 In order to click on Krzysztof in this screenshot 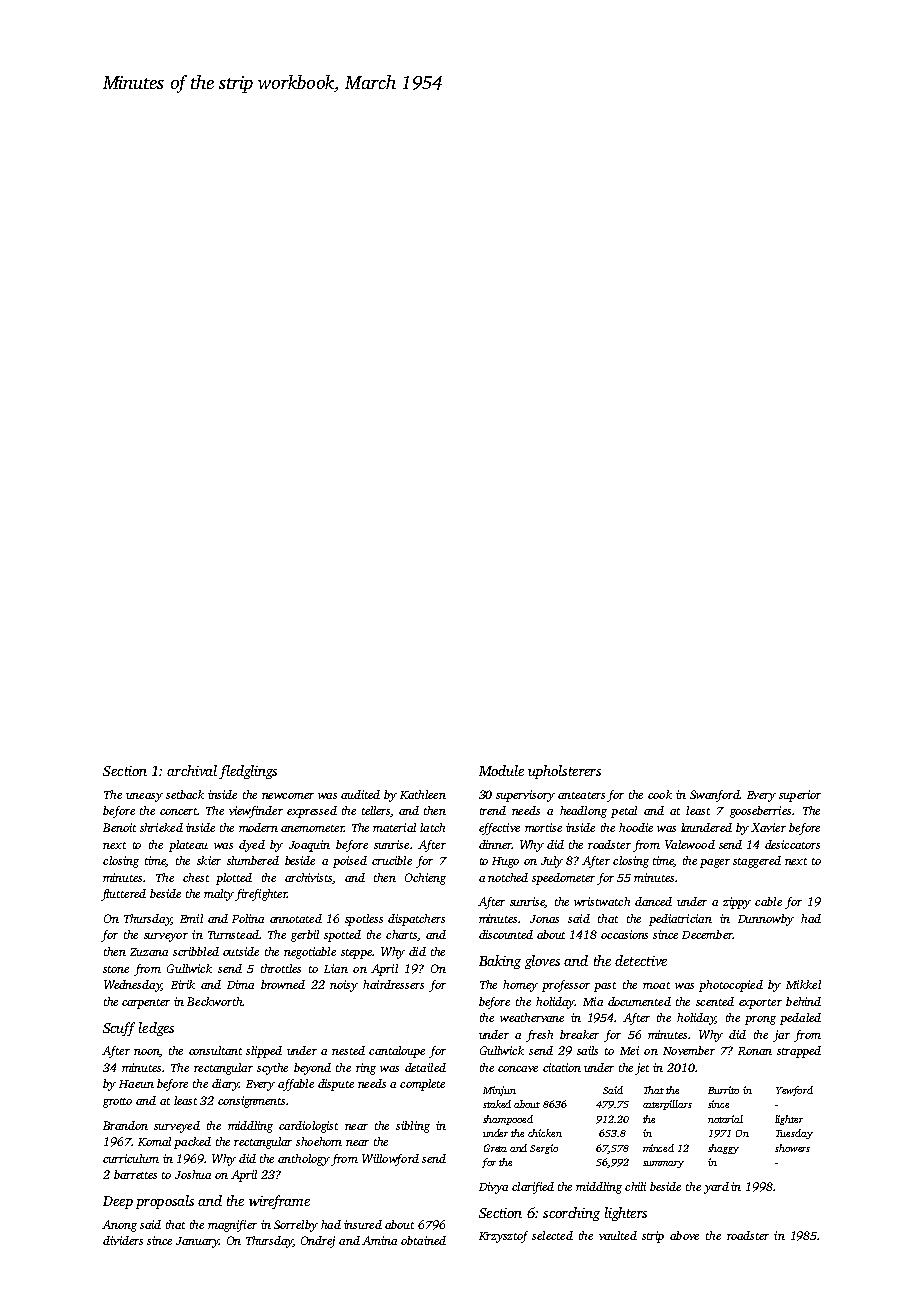, I will do `click(503, 1237)`.
